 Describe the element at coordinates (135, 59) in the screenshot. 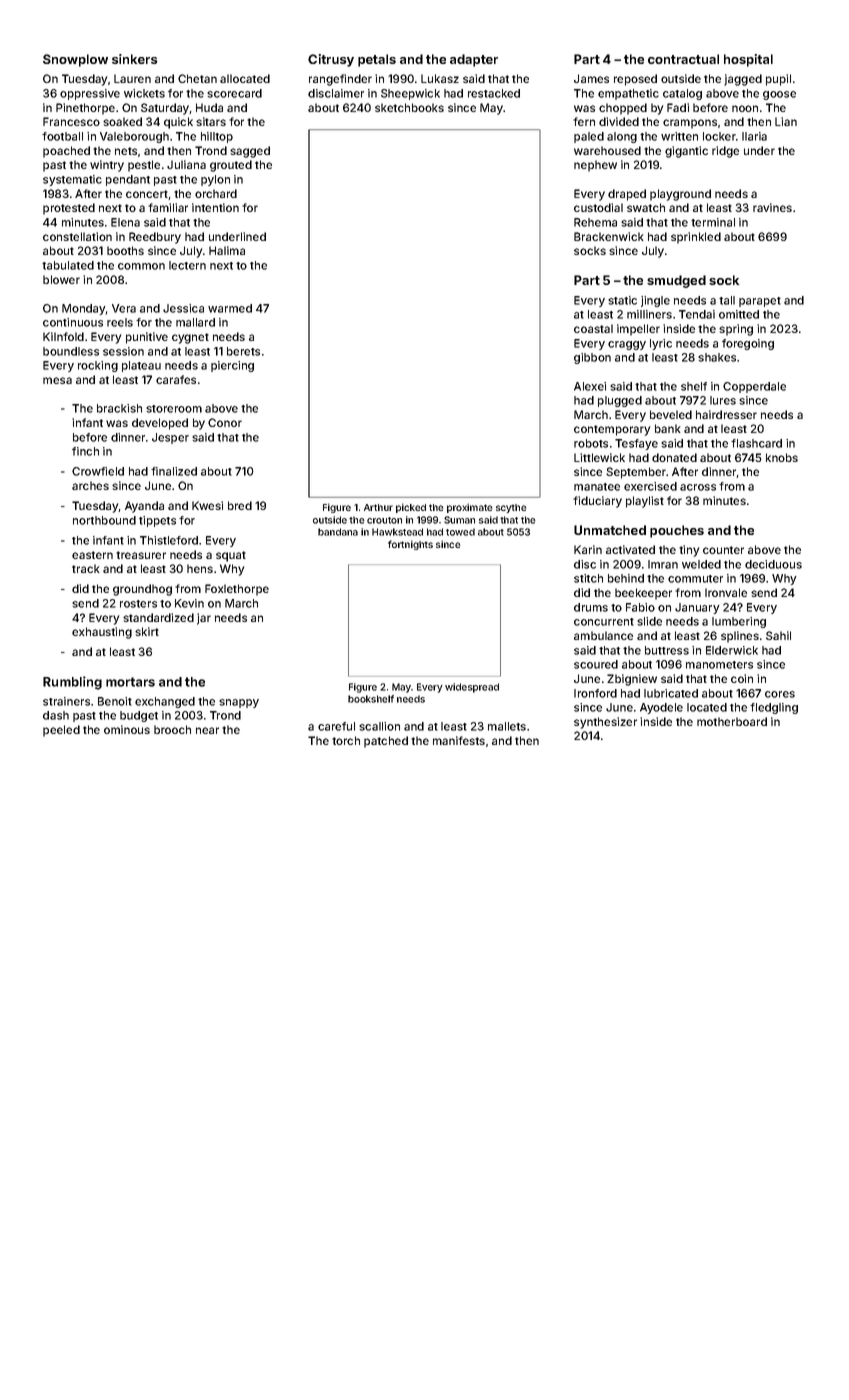

I see `sinkers` at that location.
